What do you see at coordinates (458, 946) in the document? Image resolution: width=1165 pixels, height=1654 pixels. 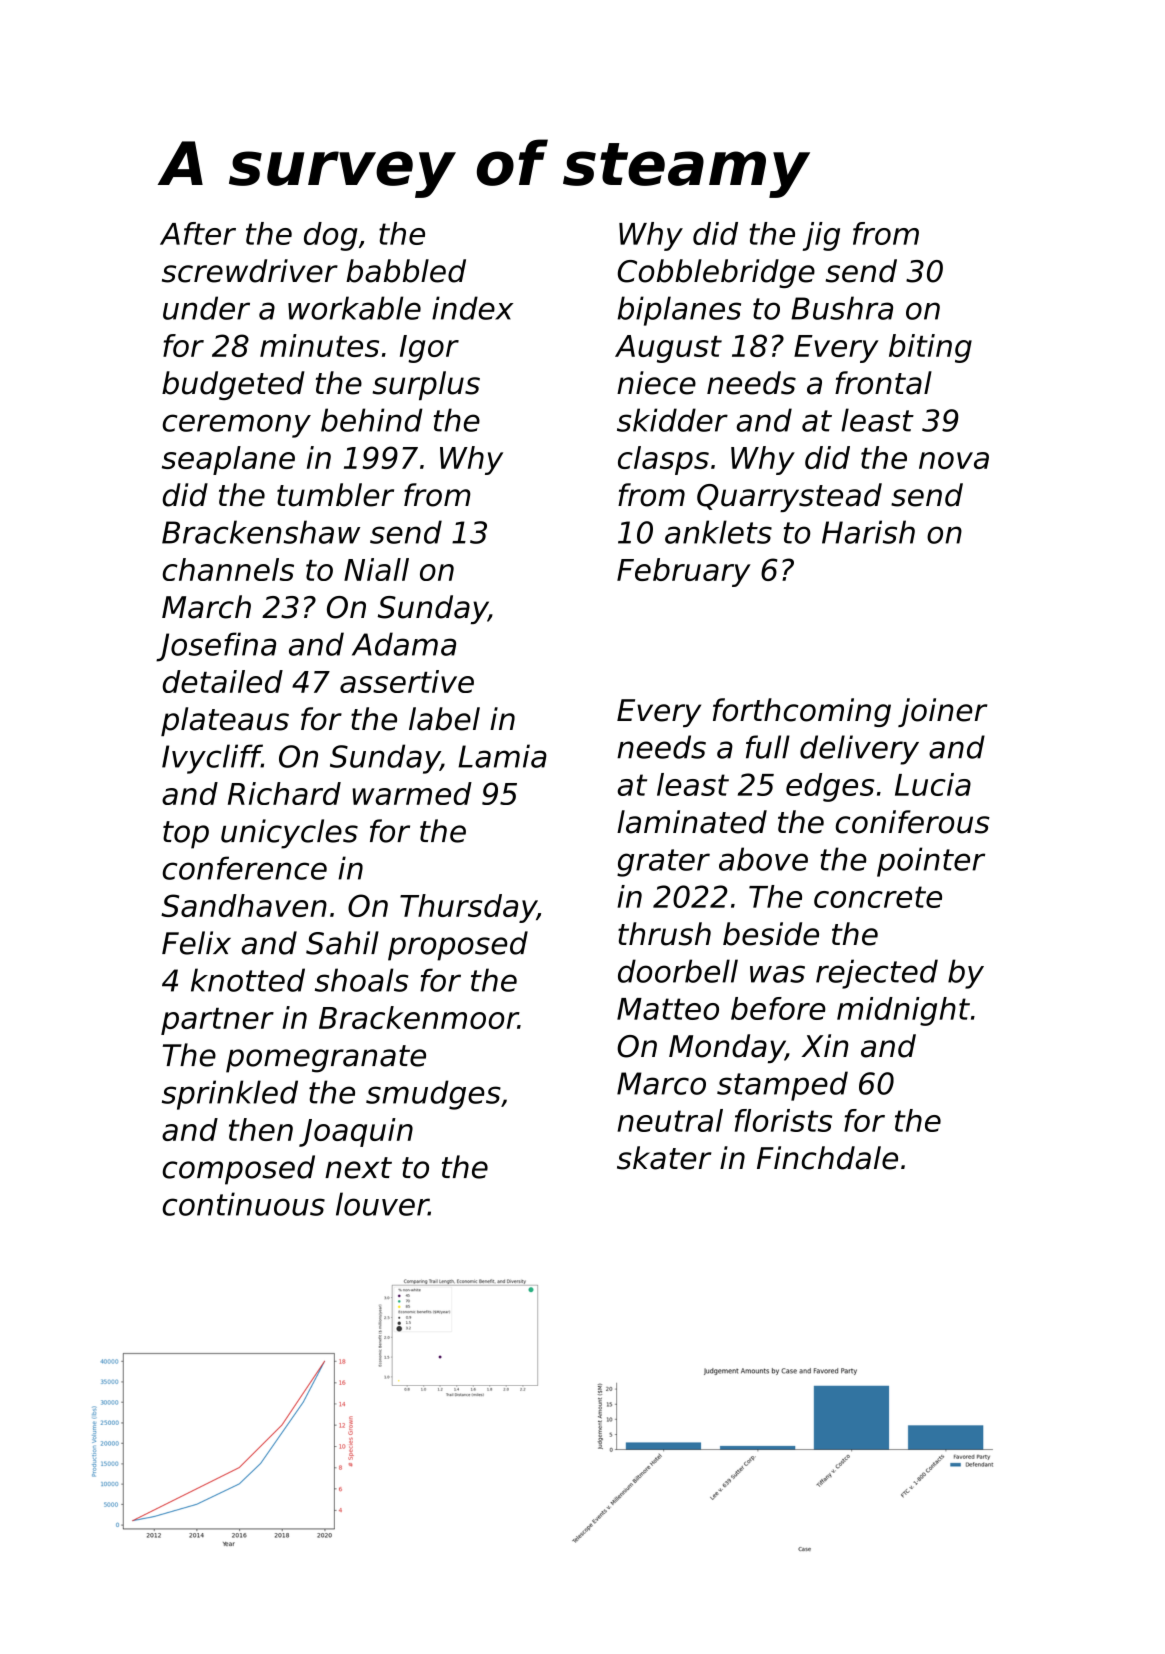 I see `proposed` at bounding box center [458, 946].
